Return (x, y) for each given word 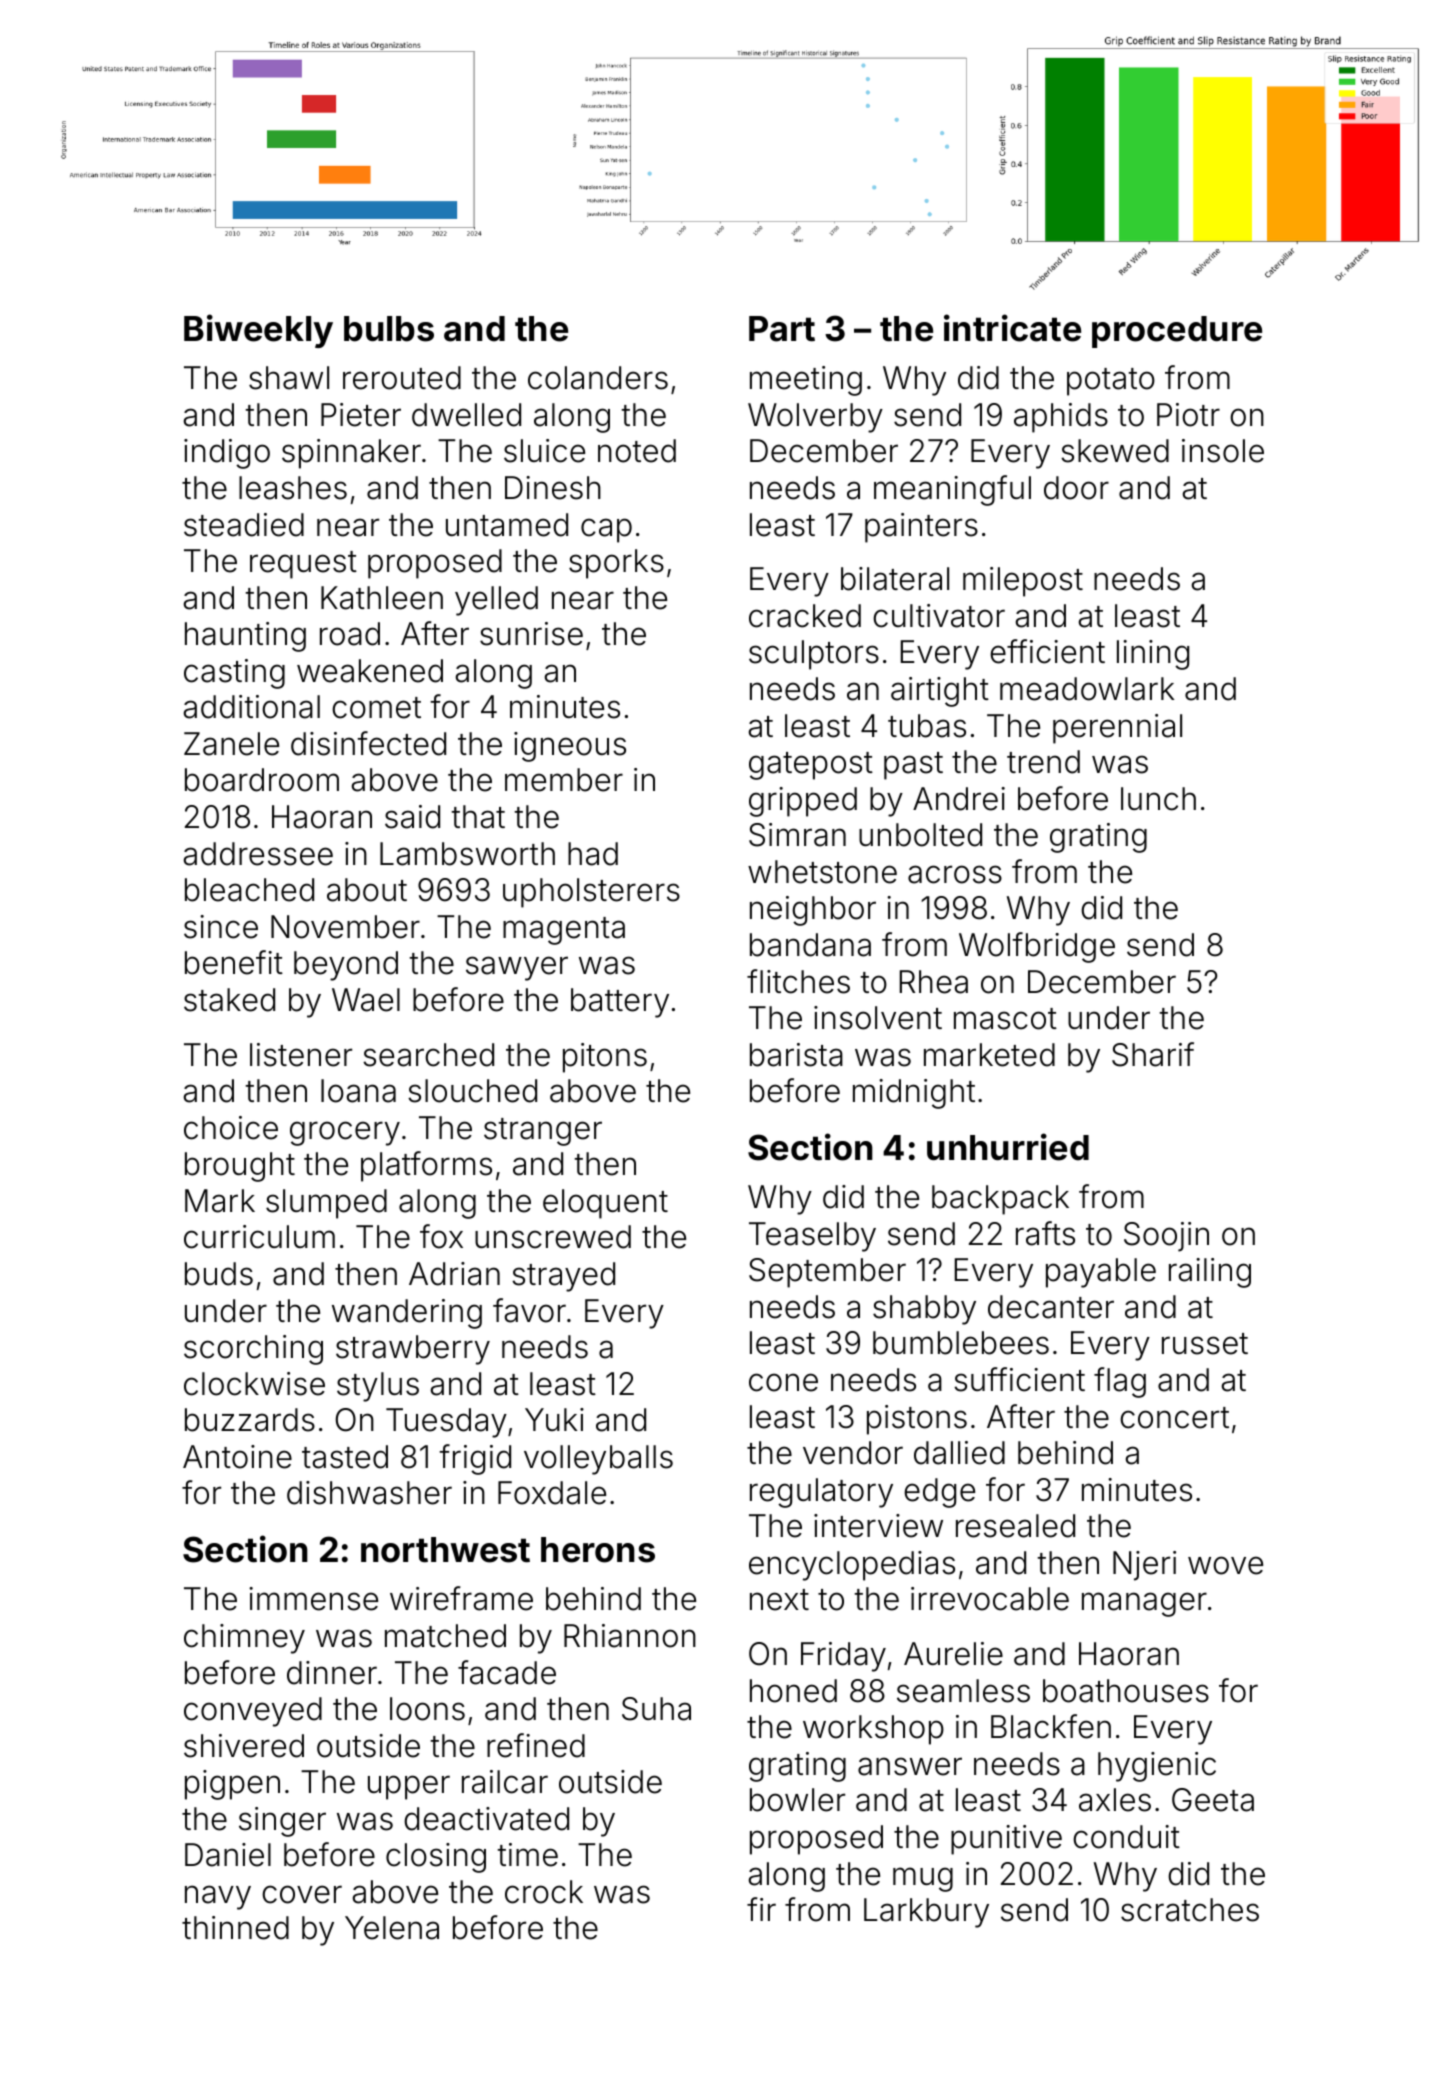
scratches (1190, 1910)
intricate (1012, 328)
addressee (258, 854)
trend (1043, 762)
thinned (235, 1928)
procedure (1177, 332)
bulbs (389, 329)
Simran (797, 835)
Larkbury (926, 1913)
